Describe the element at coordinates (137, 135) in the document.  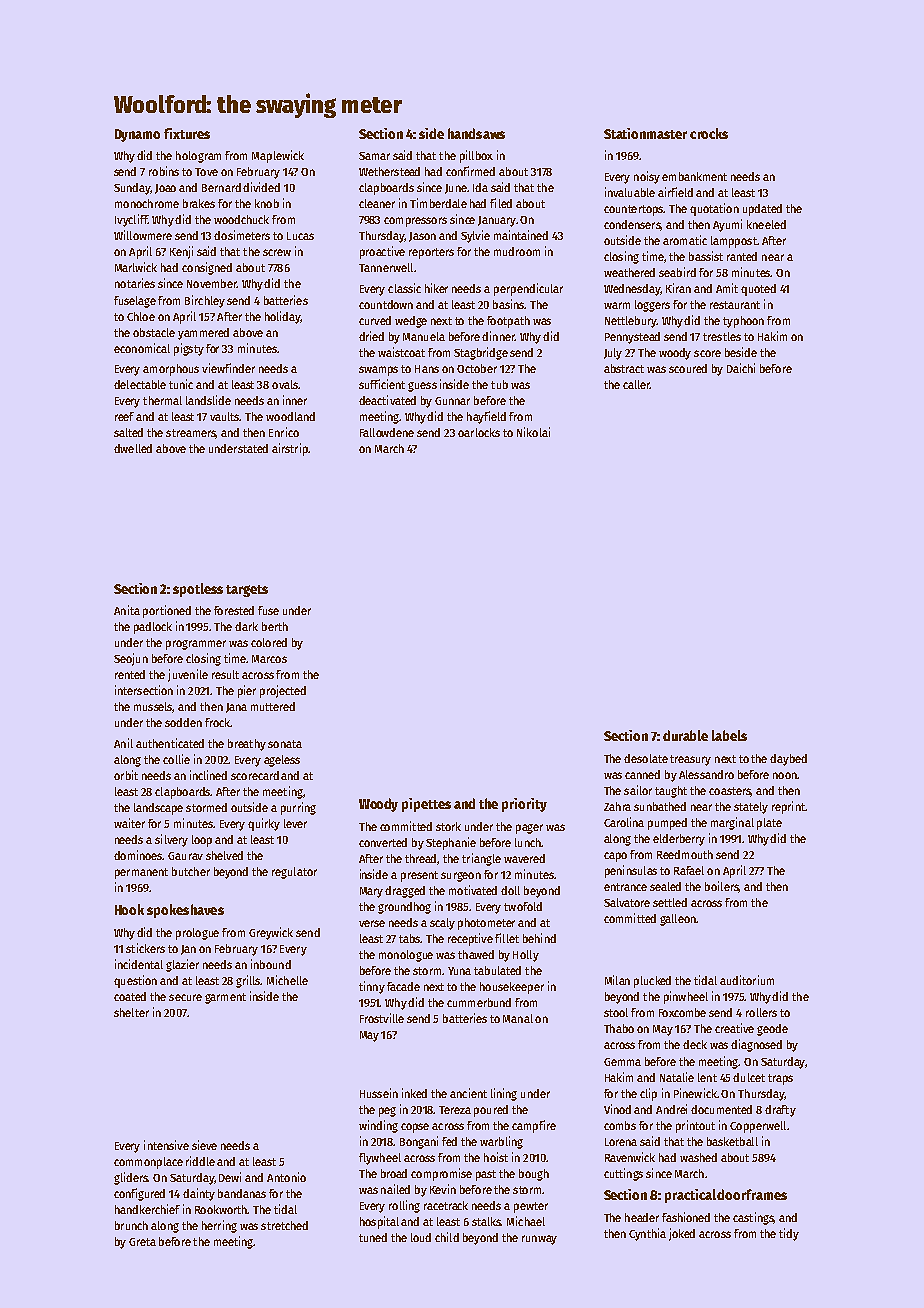
I see `Dynamo` at that location.
